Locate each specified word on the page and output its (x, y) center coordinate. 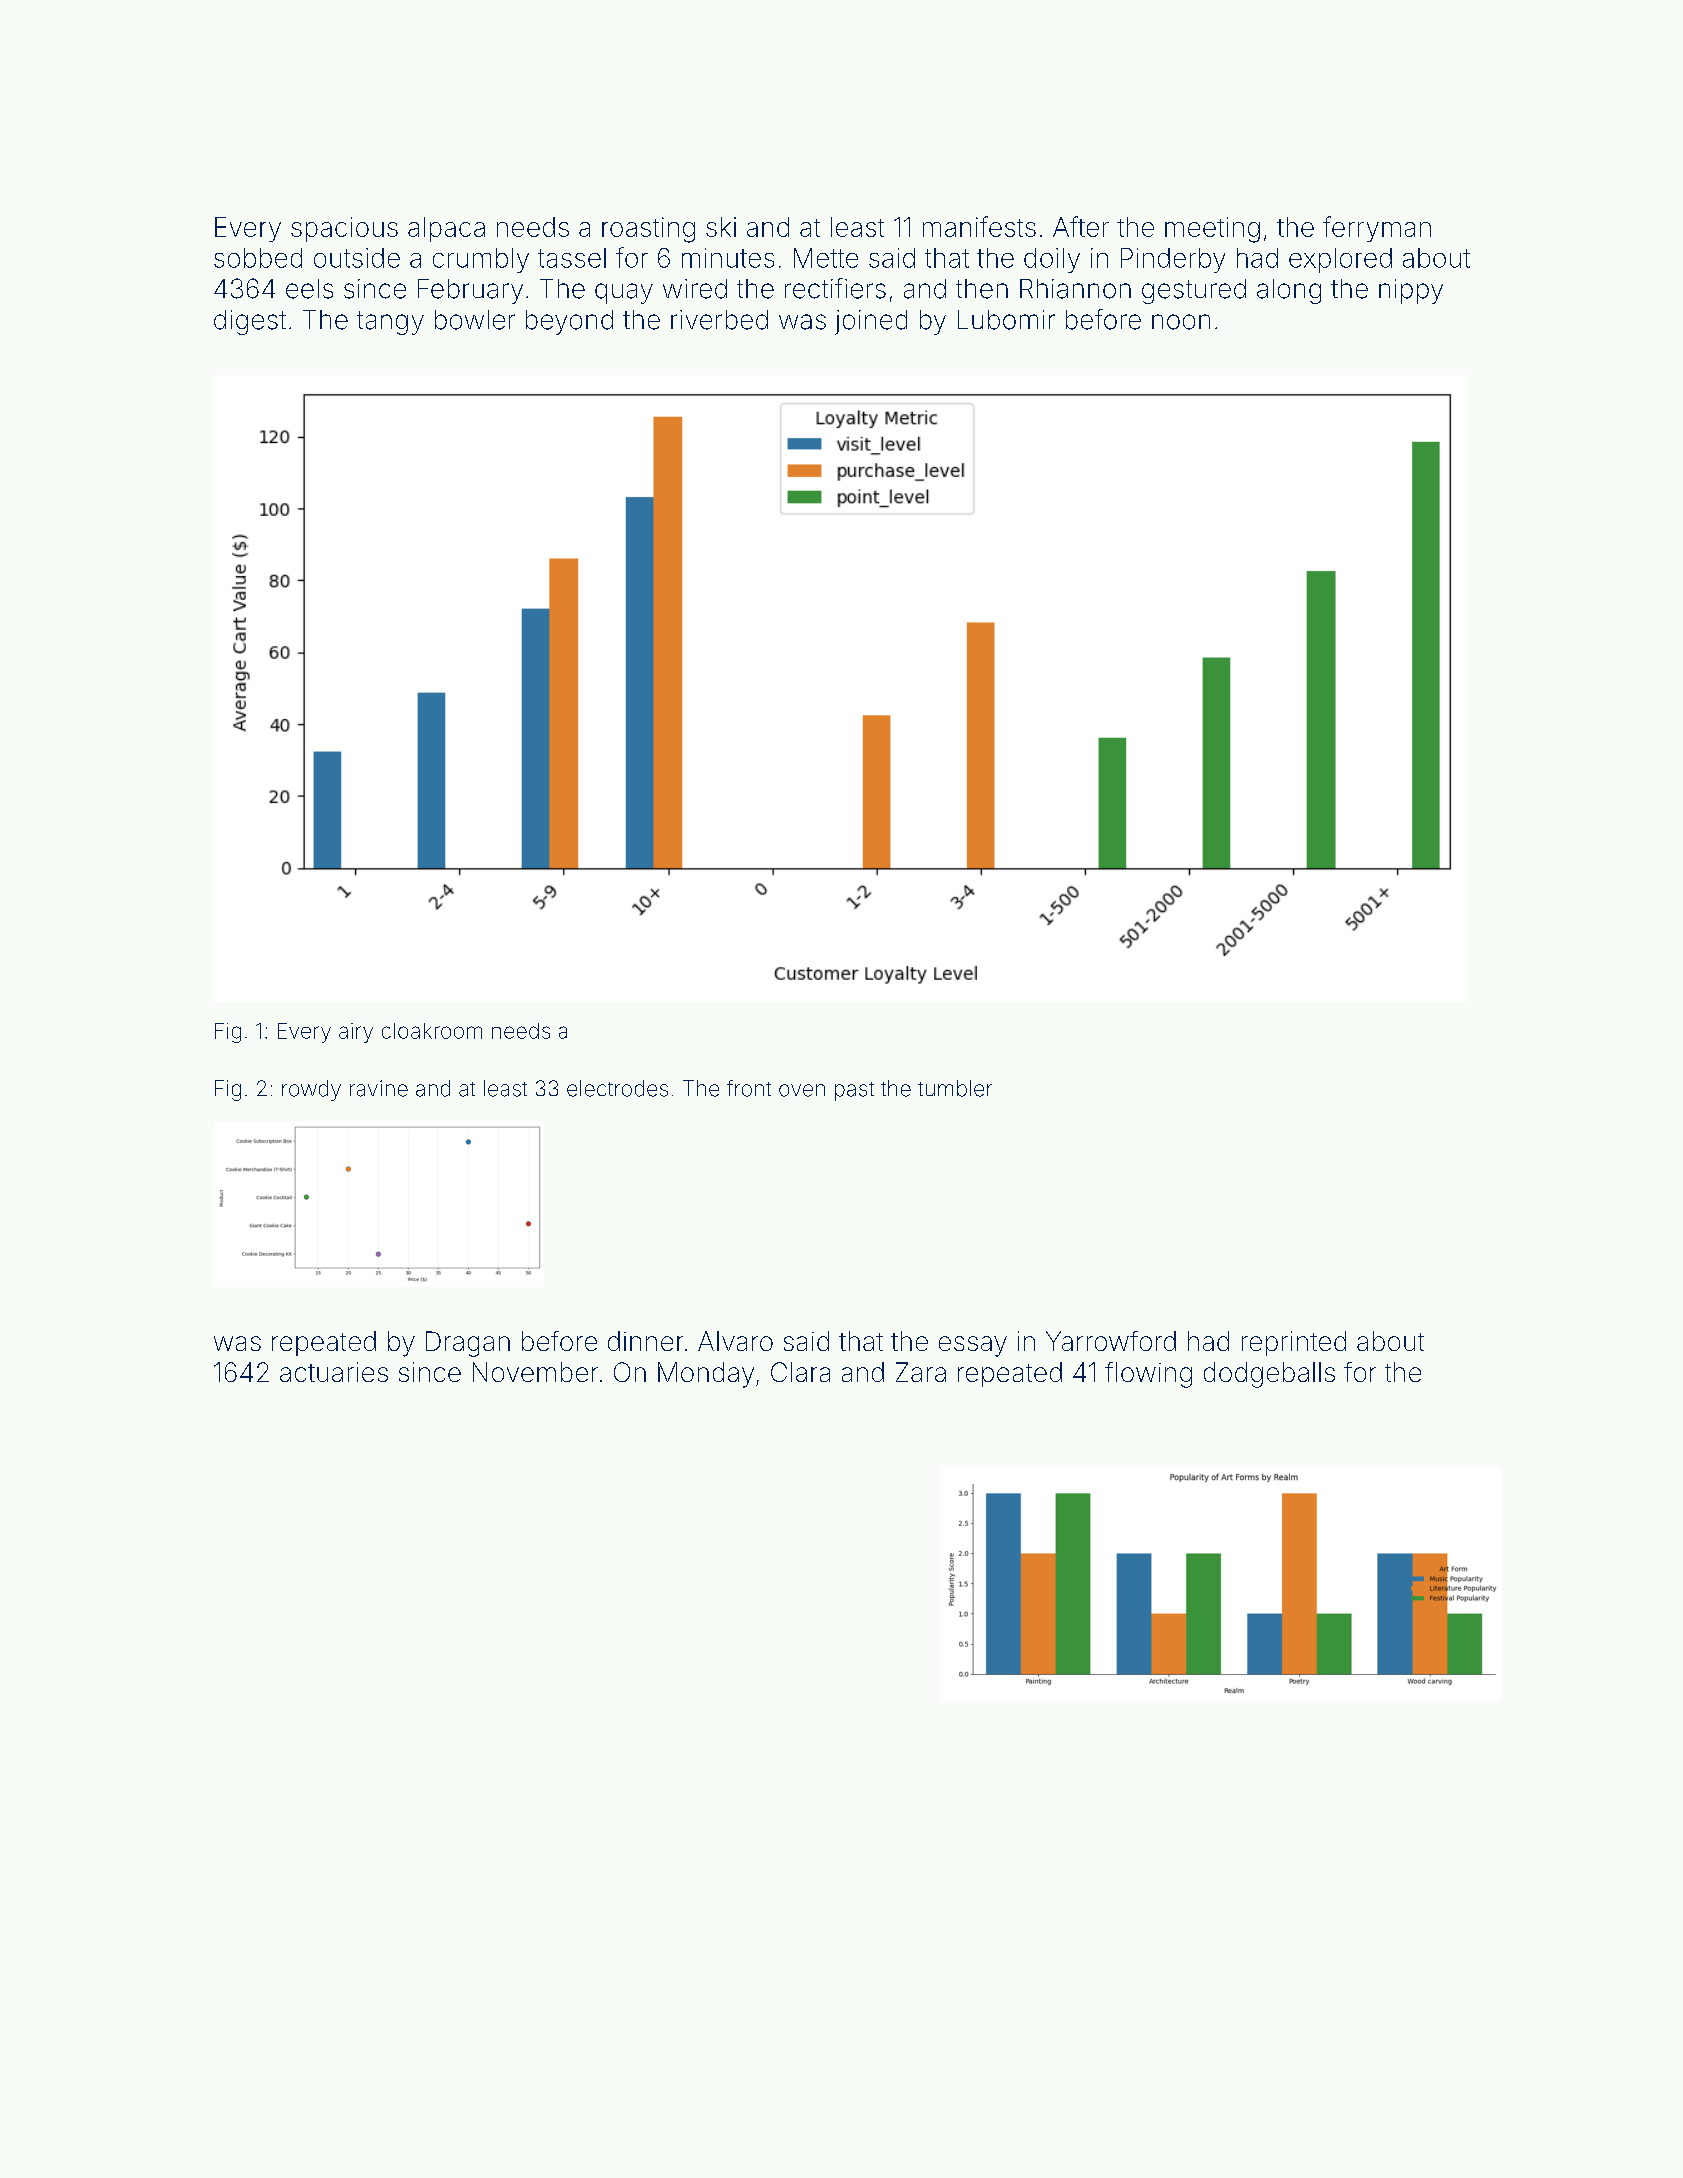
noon (1181, 322)
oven (802, 1090)
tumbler (955, 1088)
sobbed (258, 258)
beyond (569, 322)
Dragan (468, 1344)
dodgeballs (1269, 1375)
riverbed (719, 320)
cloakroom (432, 1031)
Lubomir (1006, 320)
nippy (1411, 291)
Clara (800, 1372)
